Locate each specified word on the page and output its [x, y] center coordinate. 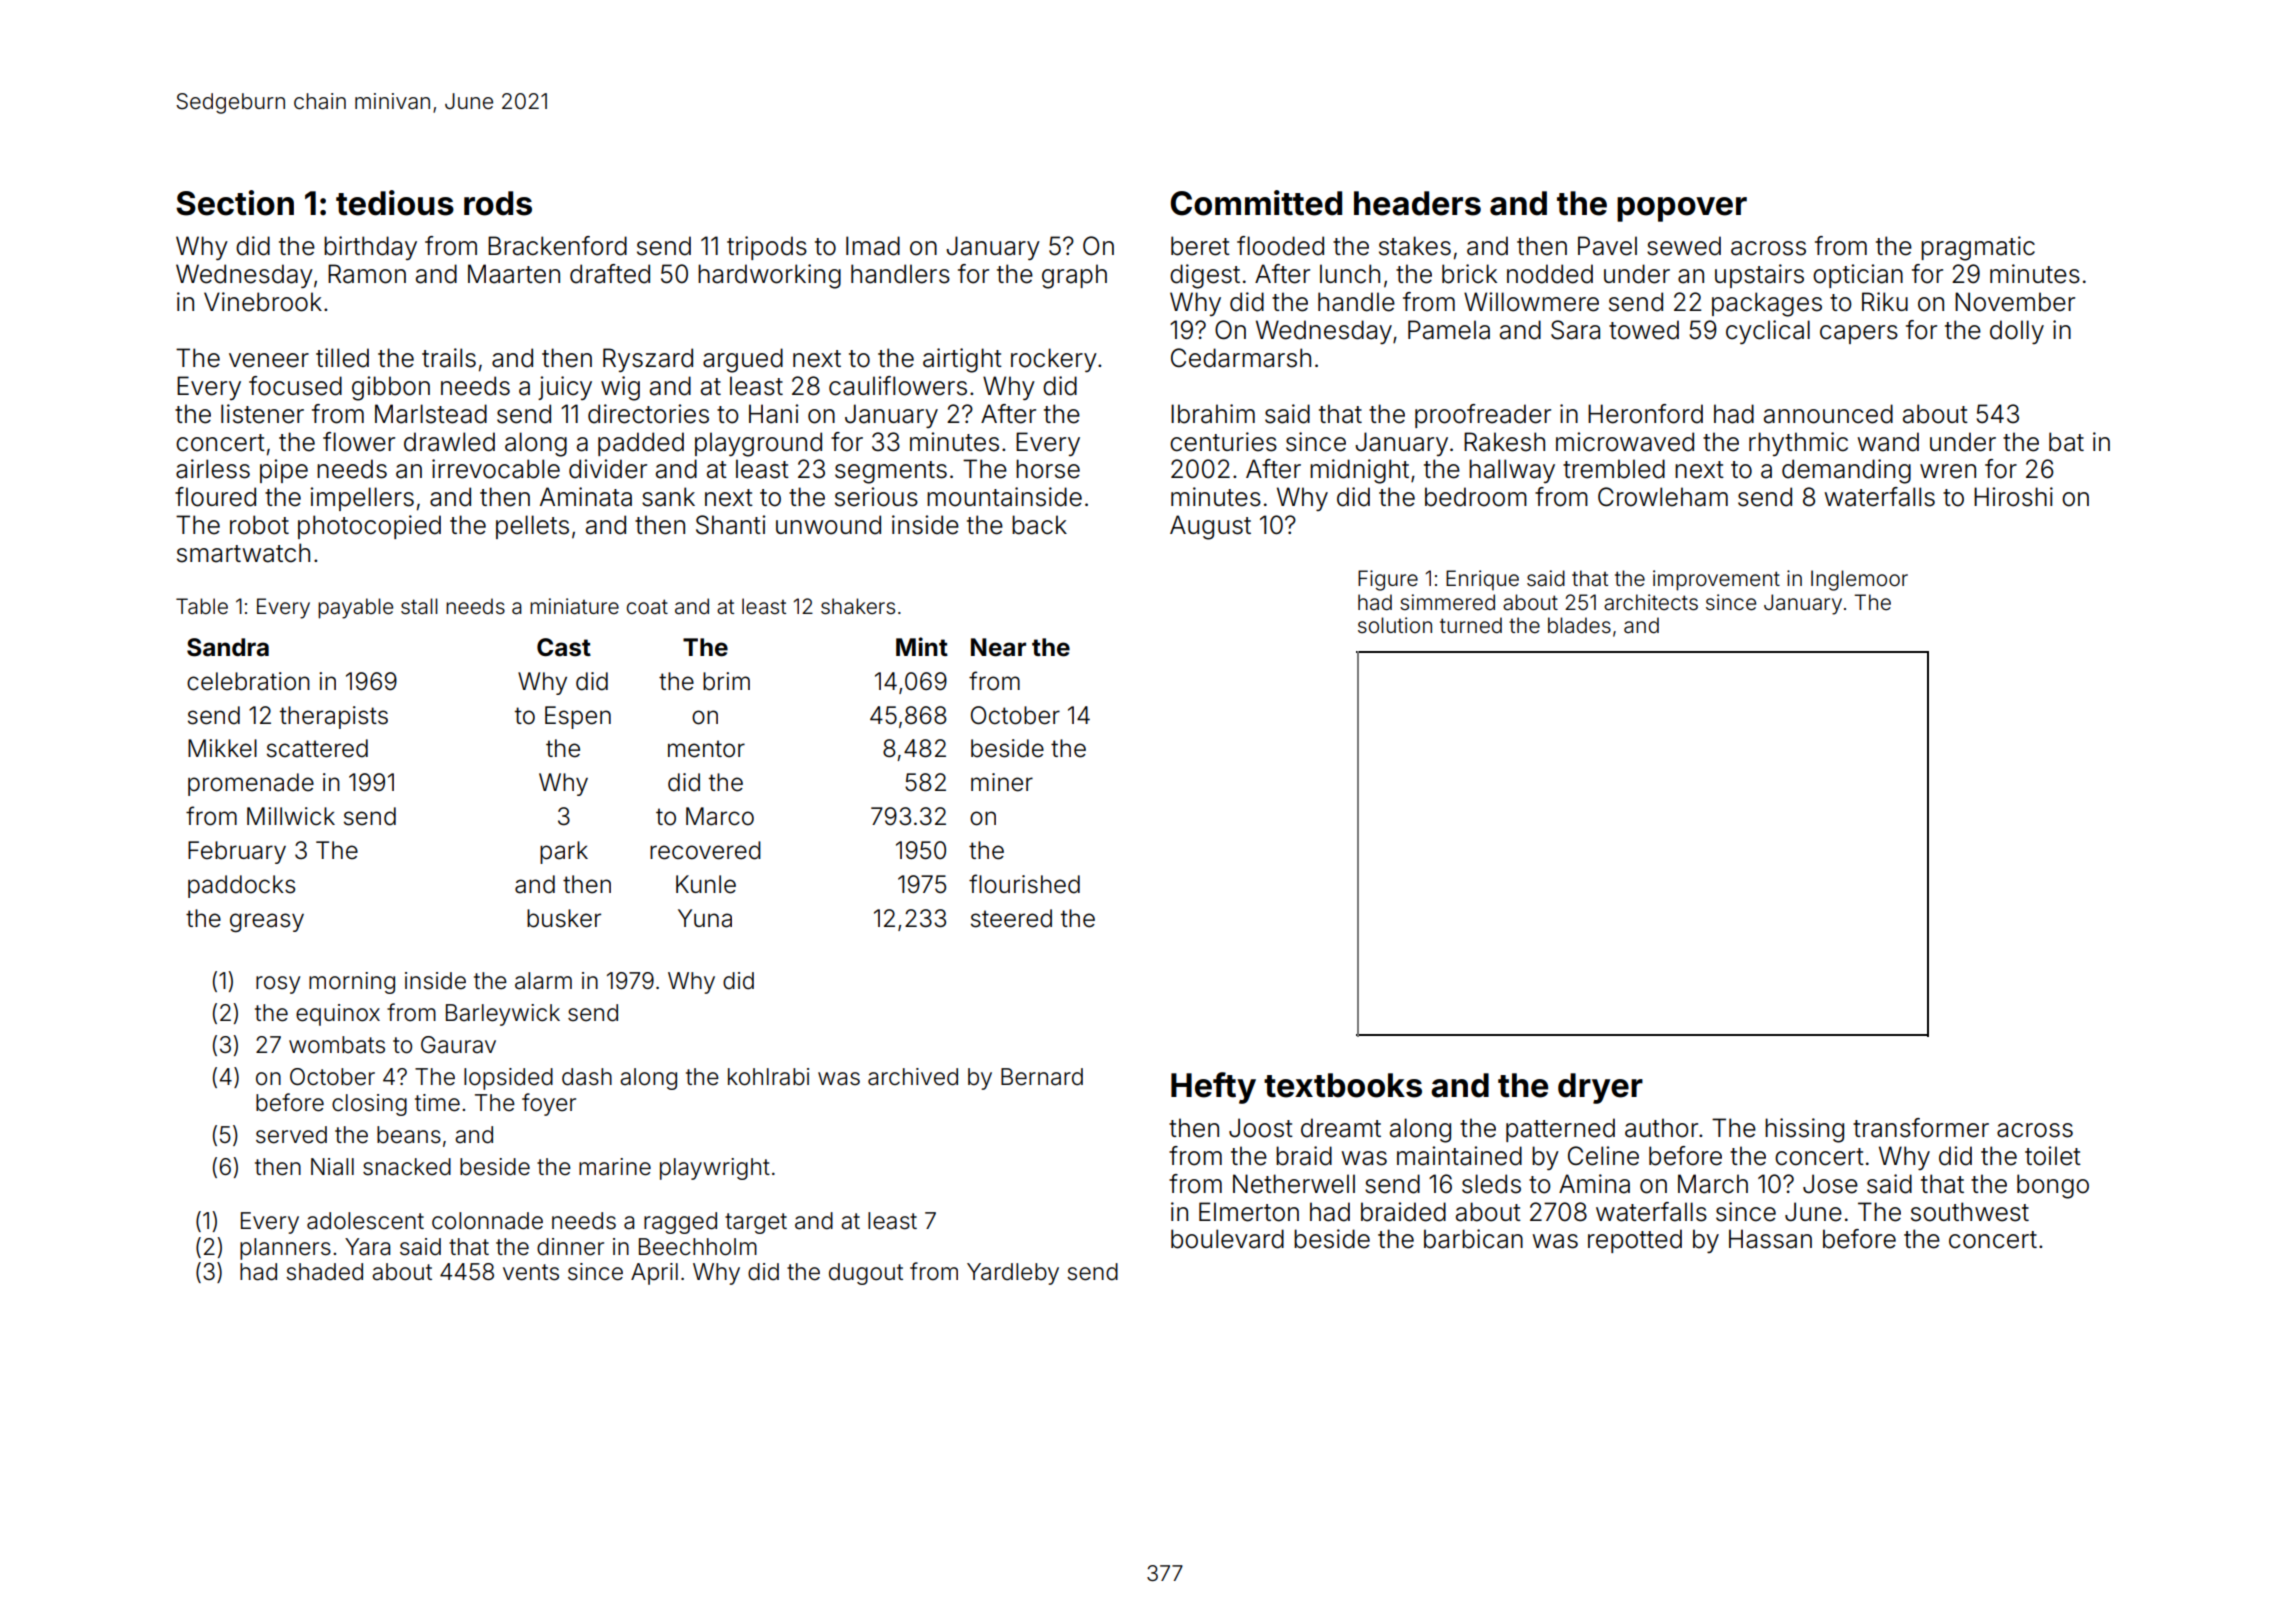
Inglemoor [1859, 580]
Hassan [1770, 1239]
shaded [324, 1272]
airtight [962, 360]
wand [1888, 442]
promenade [251, 784]
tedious [395, 203]
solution [1395, 625]
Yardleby [1013, 1274]
